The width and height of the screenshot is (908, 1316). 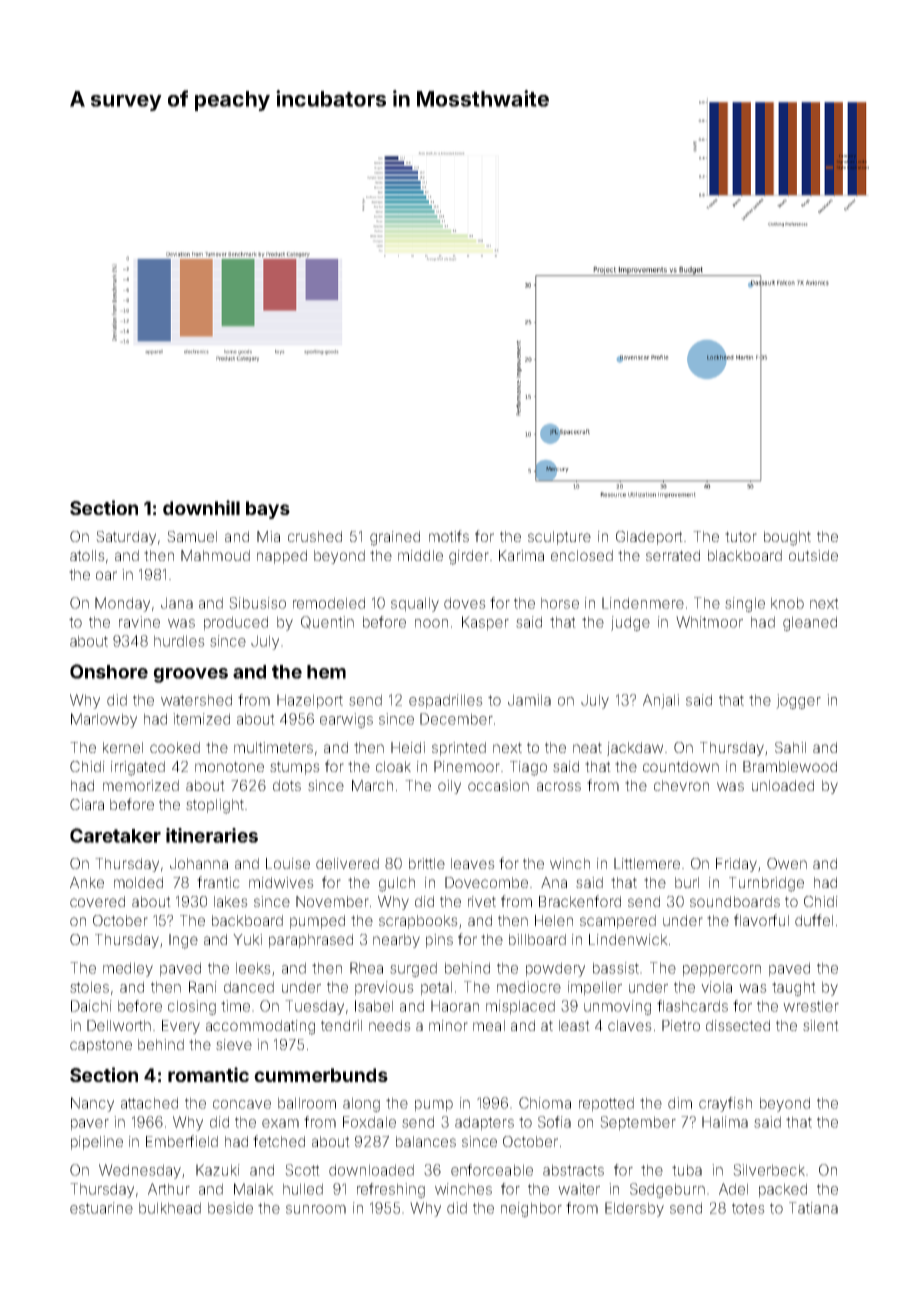 I want to click on estuarine, so click(x=101, y=1208).
